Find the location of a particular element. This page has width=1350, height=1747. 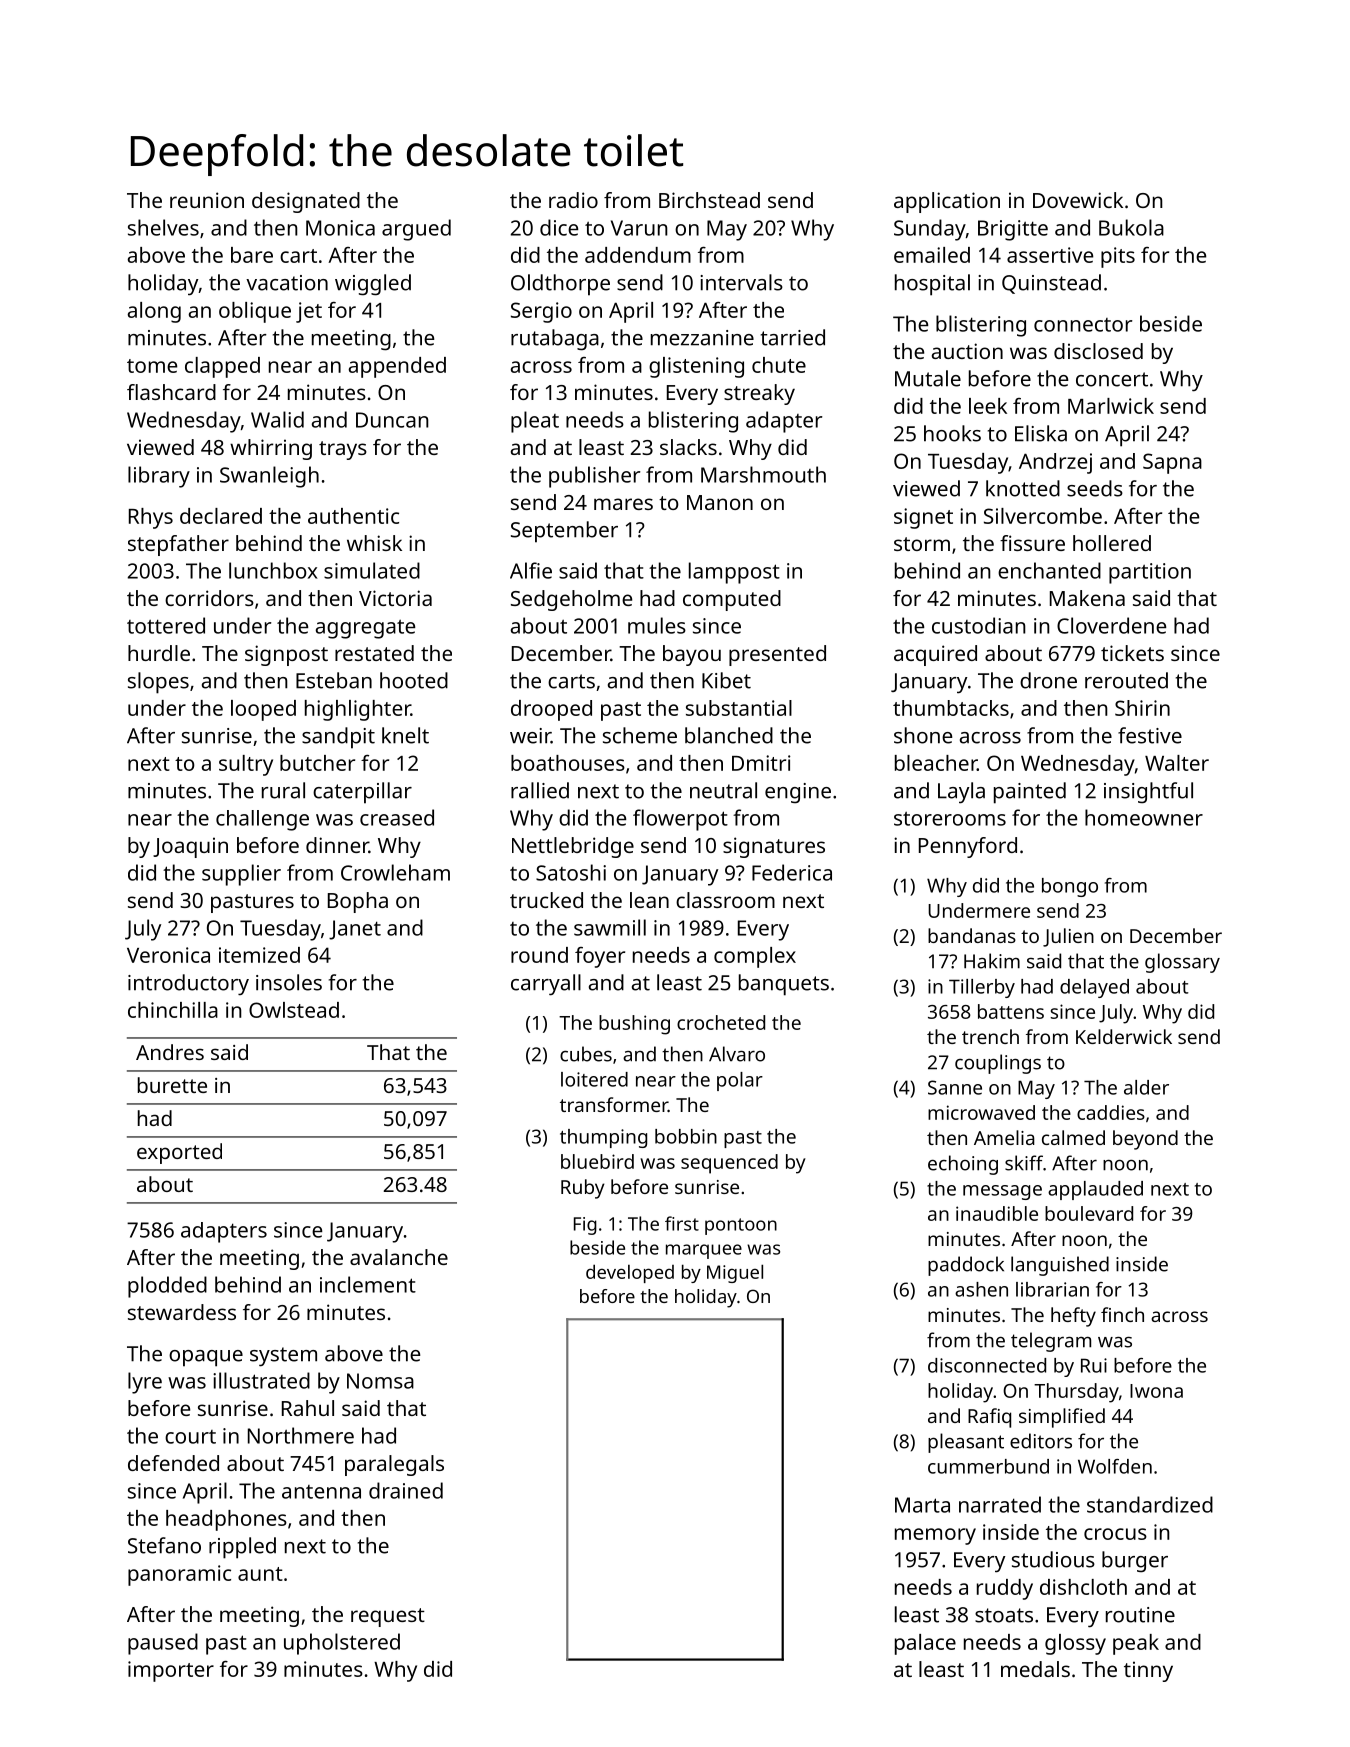

upholstered is located at coordinates (342, 1644).
